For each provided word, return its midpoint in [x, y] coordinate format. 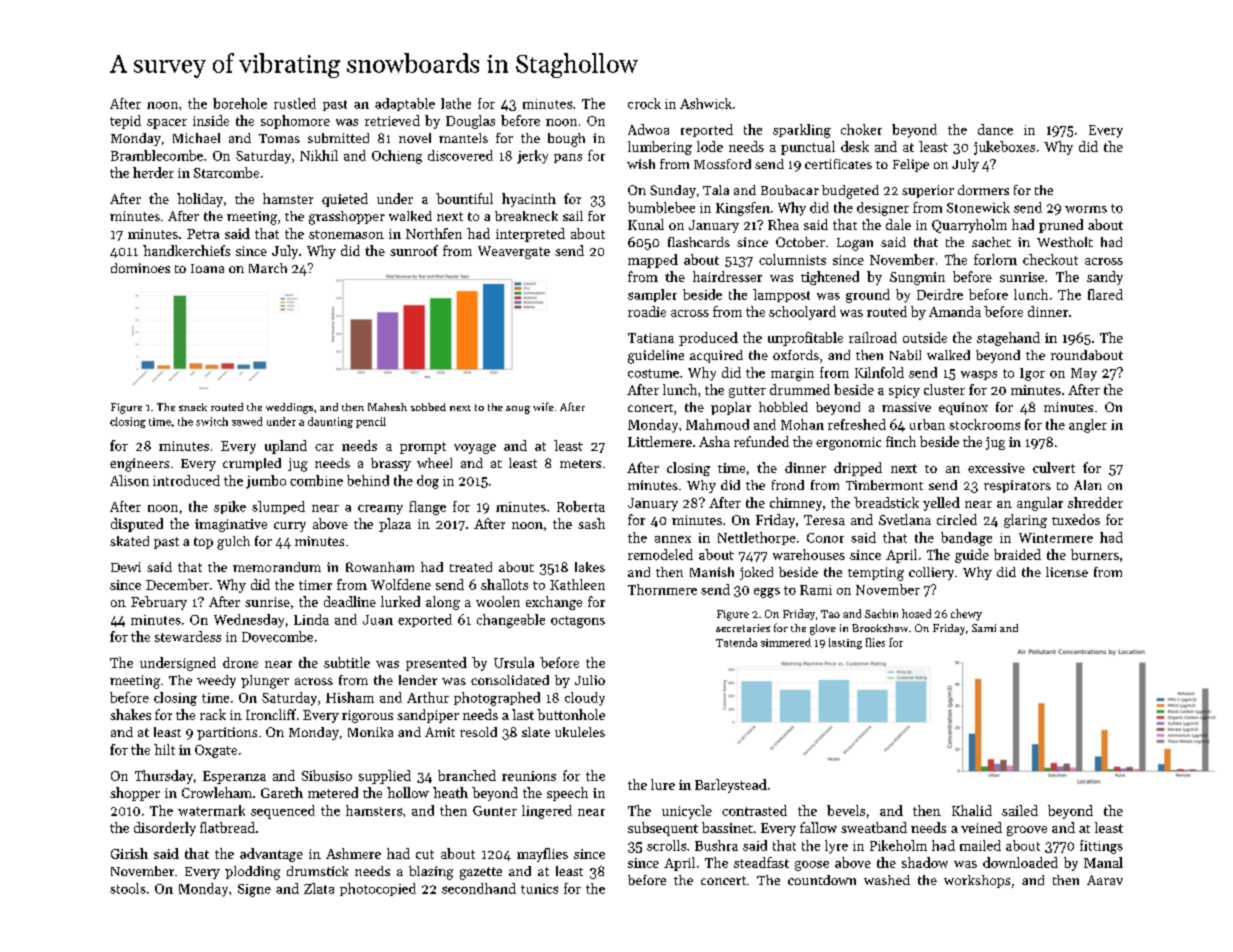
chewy [966, 615]
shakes [130, 714]
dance [995, 129]
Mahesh [387, 407]
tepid [125, 122]
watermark [211, 810]
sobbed [428, 407]
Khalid [972, 810]
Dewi [126, 567]
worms [1086, 209]
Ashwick [706, 103]
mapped [653, 261]
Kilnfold [879, 372]
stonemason [346, 234]
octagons [578, 622]
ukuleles [580, 732]
